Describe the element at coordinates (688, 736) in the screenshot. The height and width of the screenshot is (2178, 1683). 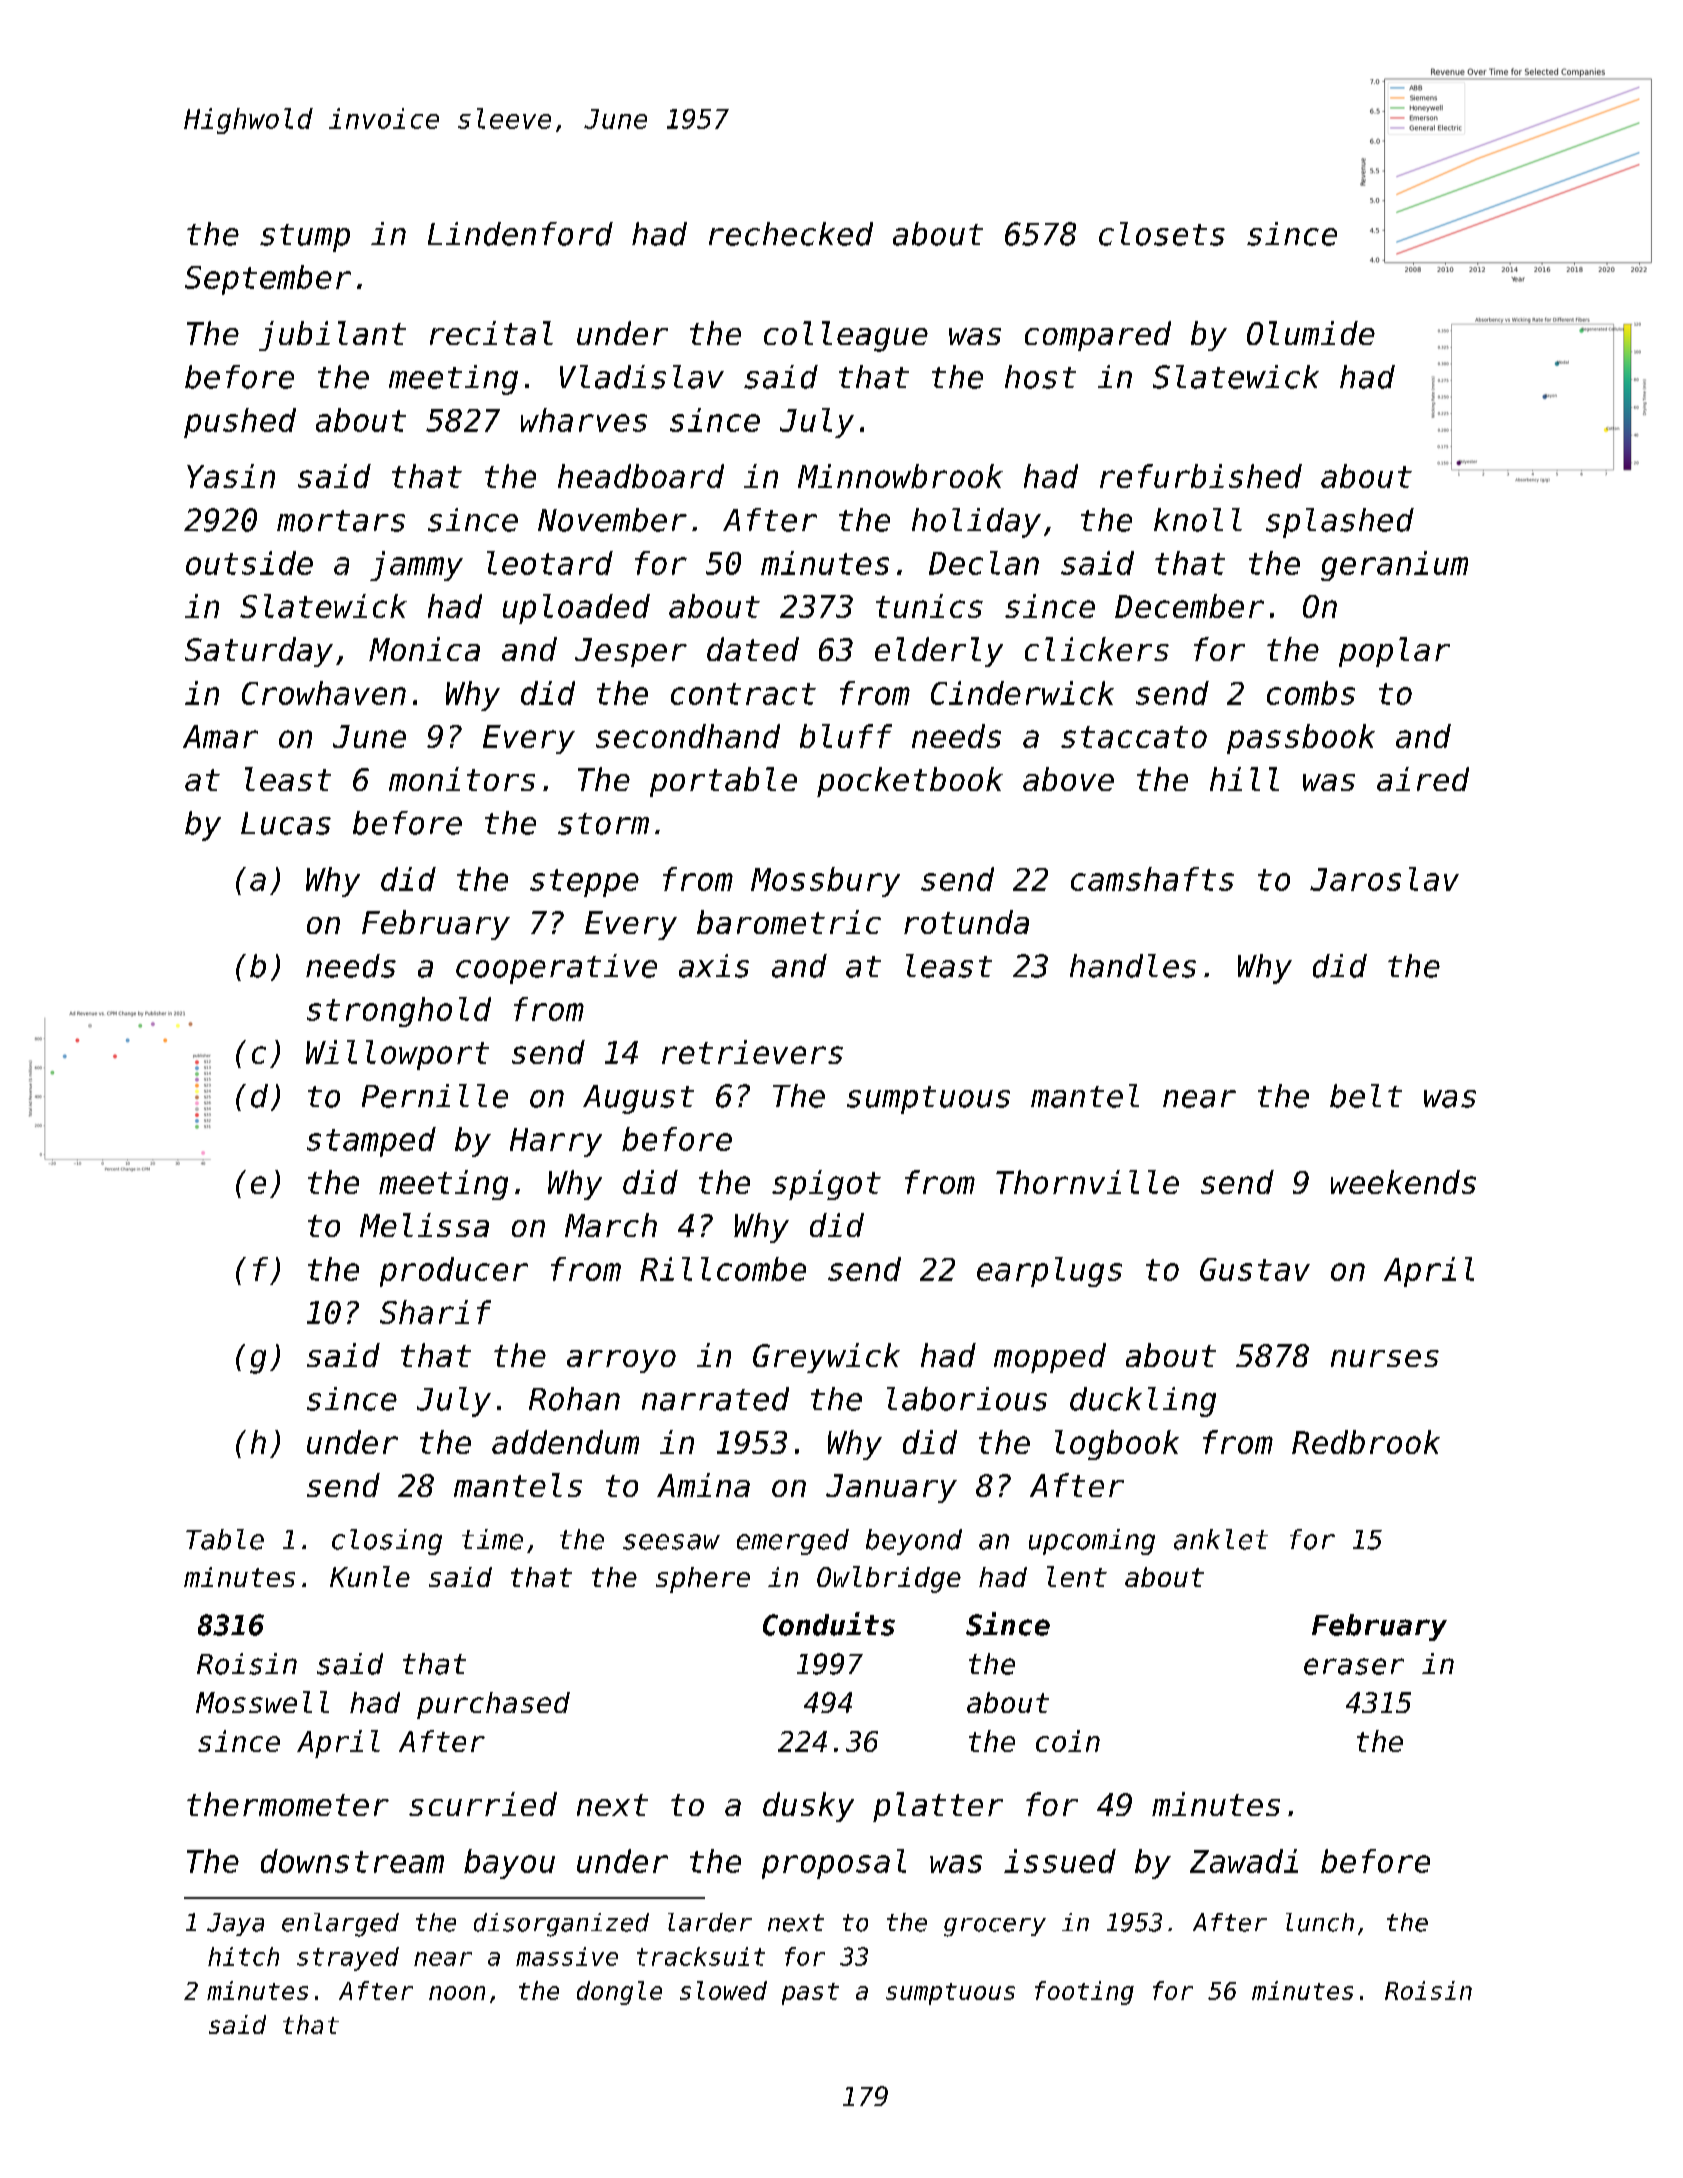
I see `secondhand` at that location.
